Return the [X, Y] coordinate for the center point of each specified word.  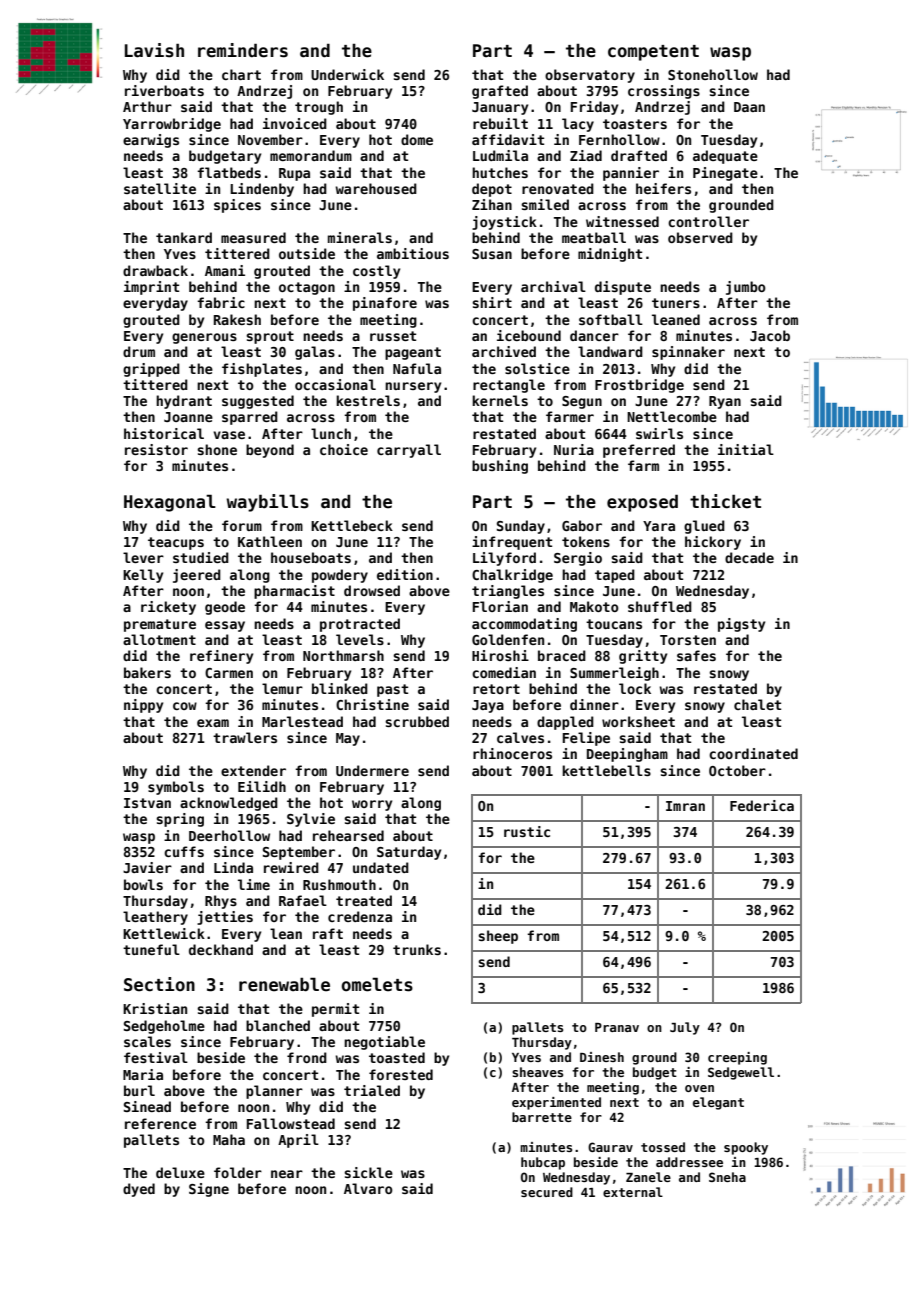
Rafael [303, 900]
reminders [243, 50]
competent [653, 53]
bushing [500, 467]
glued [704, 527]
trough [319, 108]
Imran [685, 806]
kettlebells [606, 770]
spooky [746, 1148]
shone [217, 449]
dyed [139, 1190]
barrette [542, 1117]
